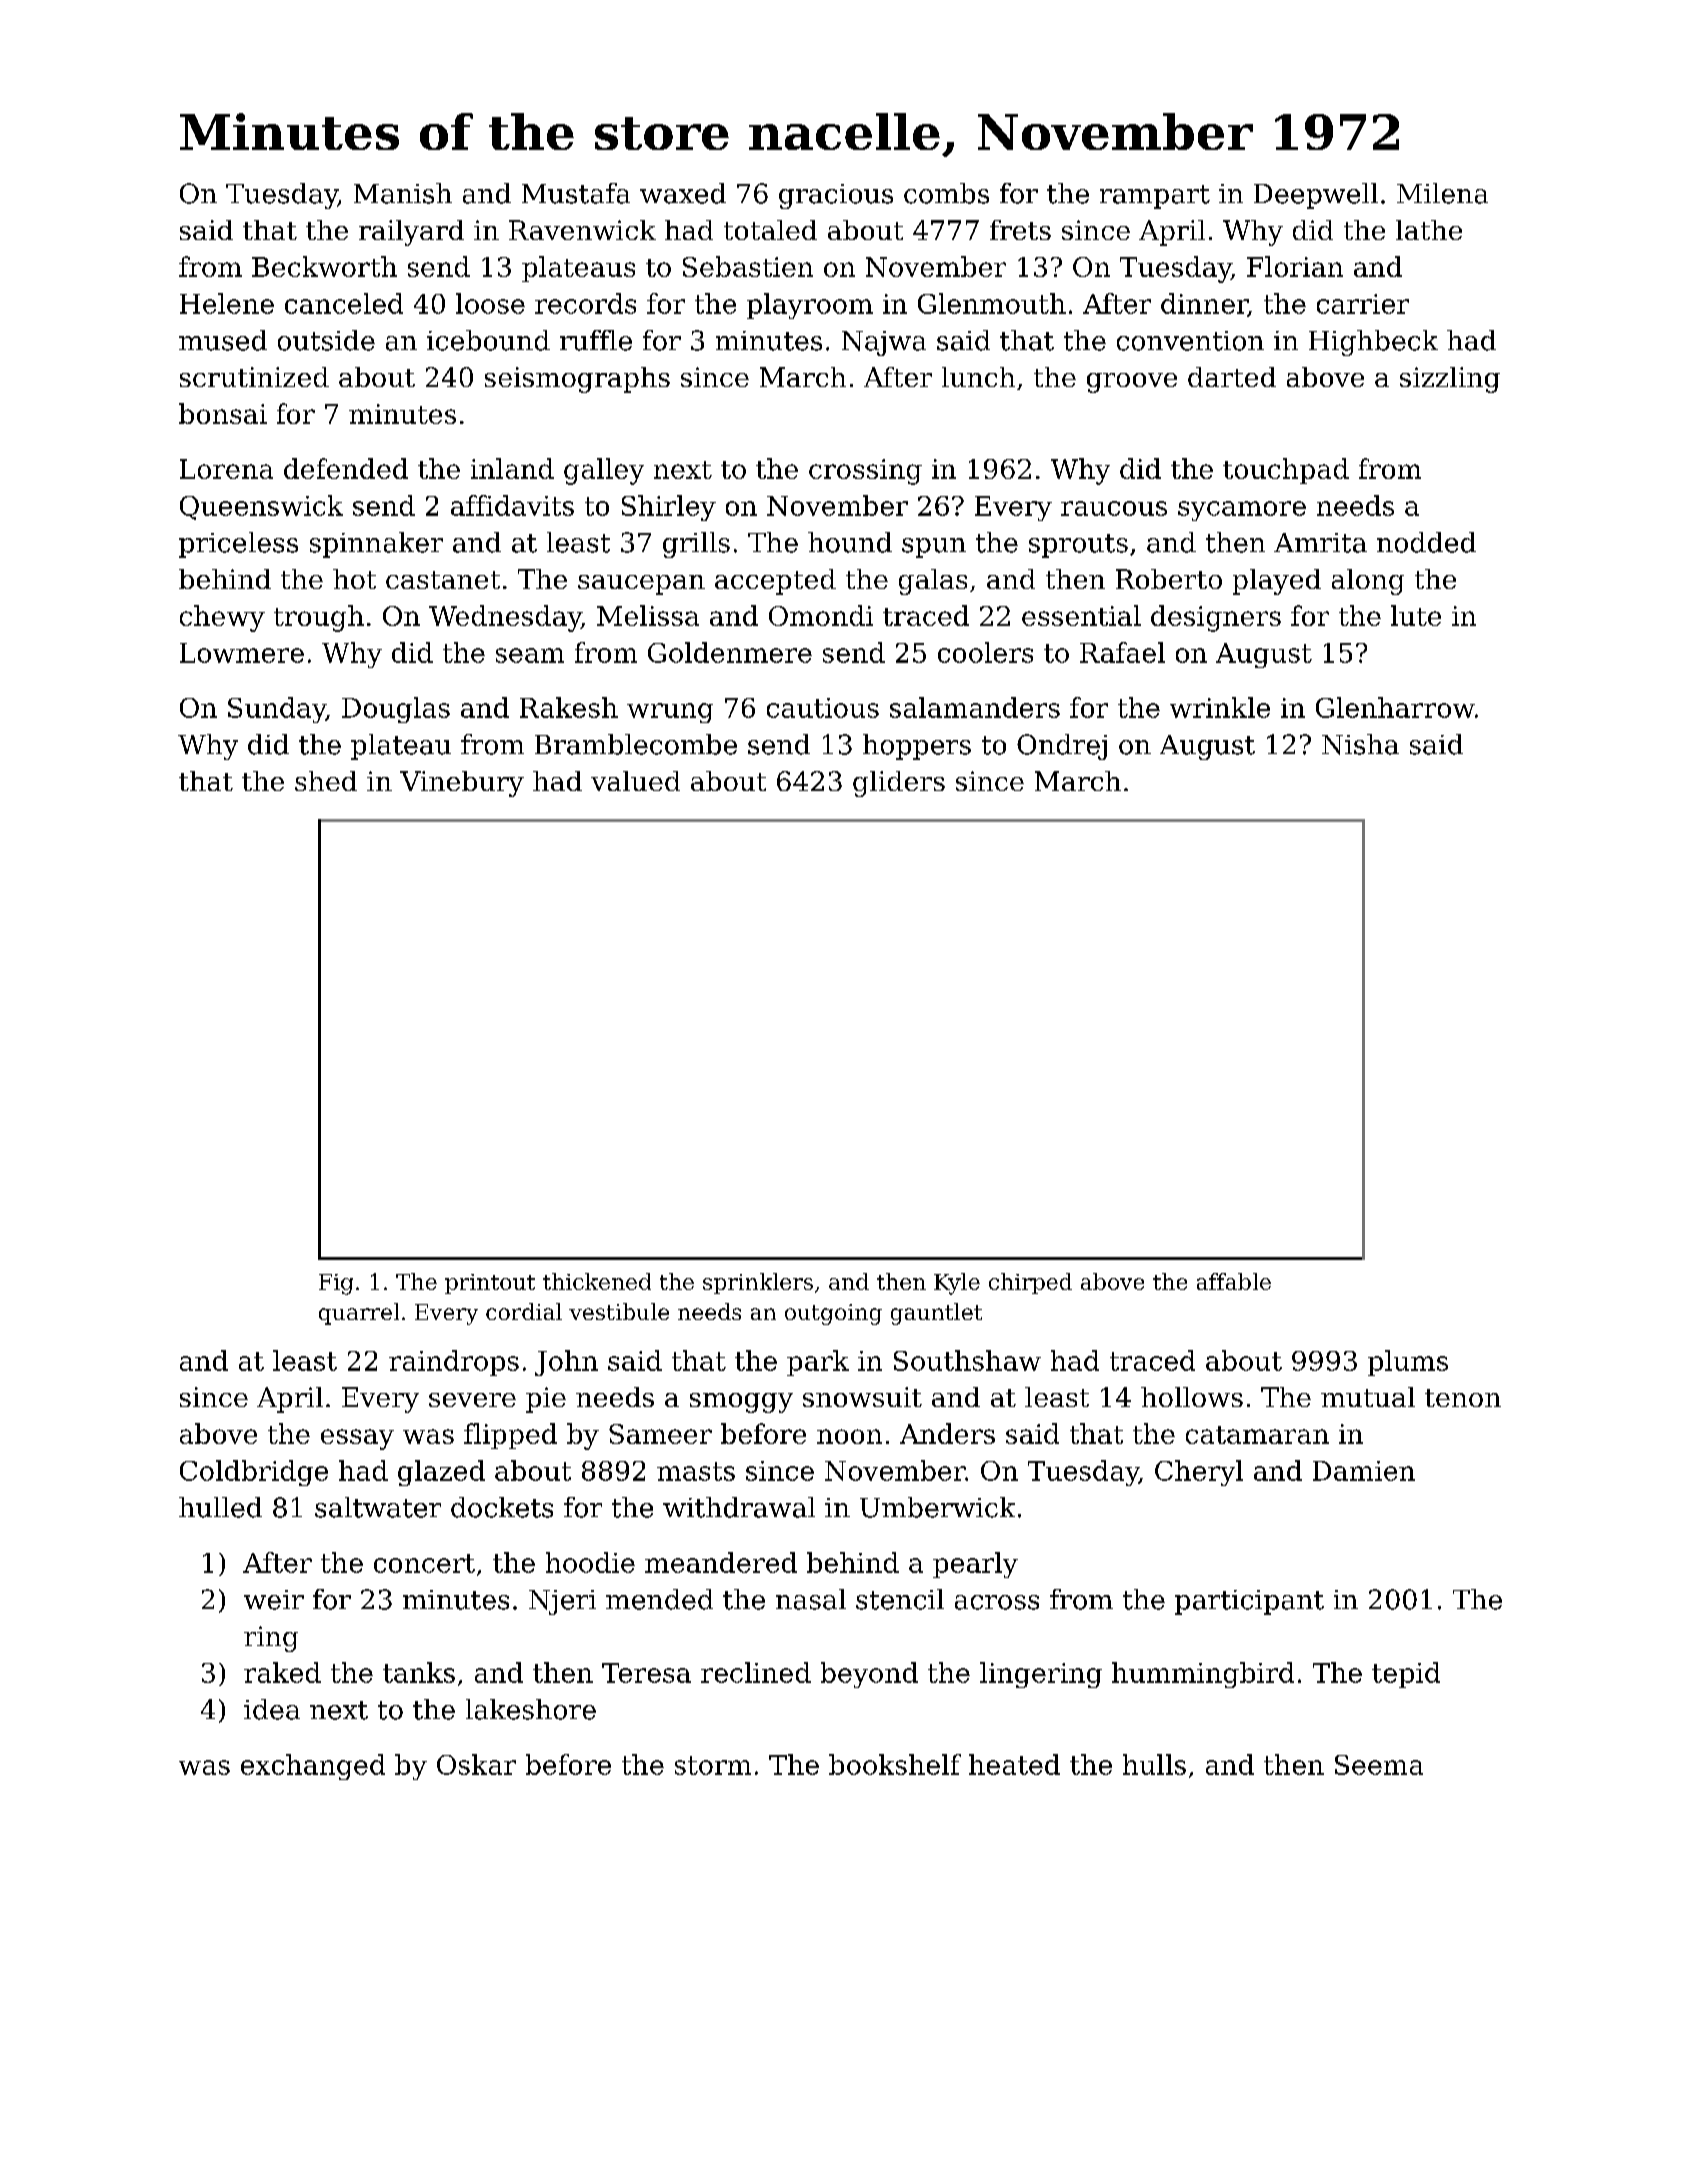 The image size is (1683, 2178). I want to click on Ondrej, so click(1062, 747).
